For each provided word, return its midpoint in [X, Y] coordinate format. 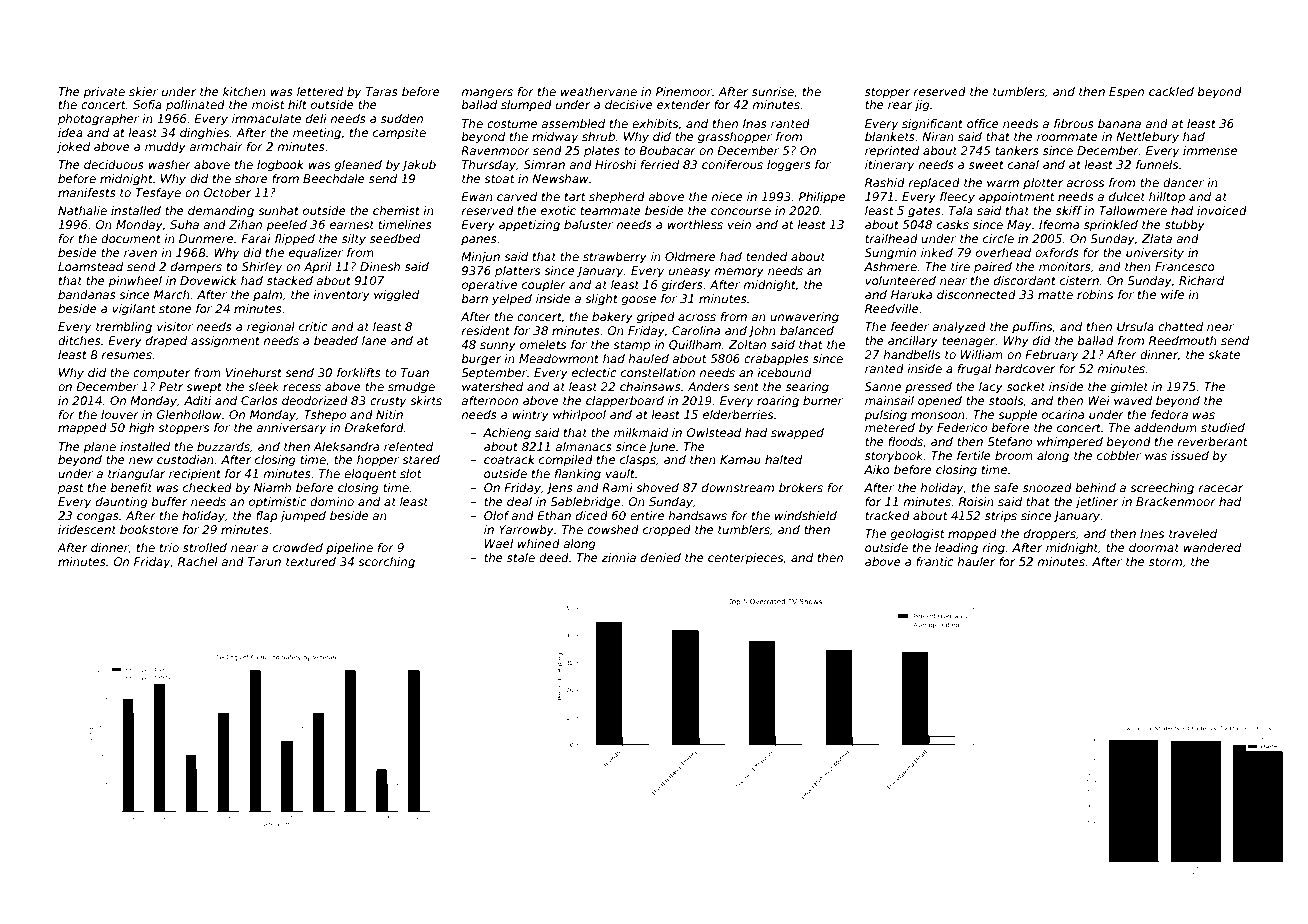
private [104, 93]
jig [922, 106]
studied [1223, 427]
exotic [558, 210]
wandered [1212, 547]
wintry [530, 416]
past [71, 489]
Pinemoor [684, 91]
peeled [286, 226]
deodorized [315, 400]
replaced [934, 184]
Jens [559, 489]
